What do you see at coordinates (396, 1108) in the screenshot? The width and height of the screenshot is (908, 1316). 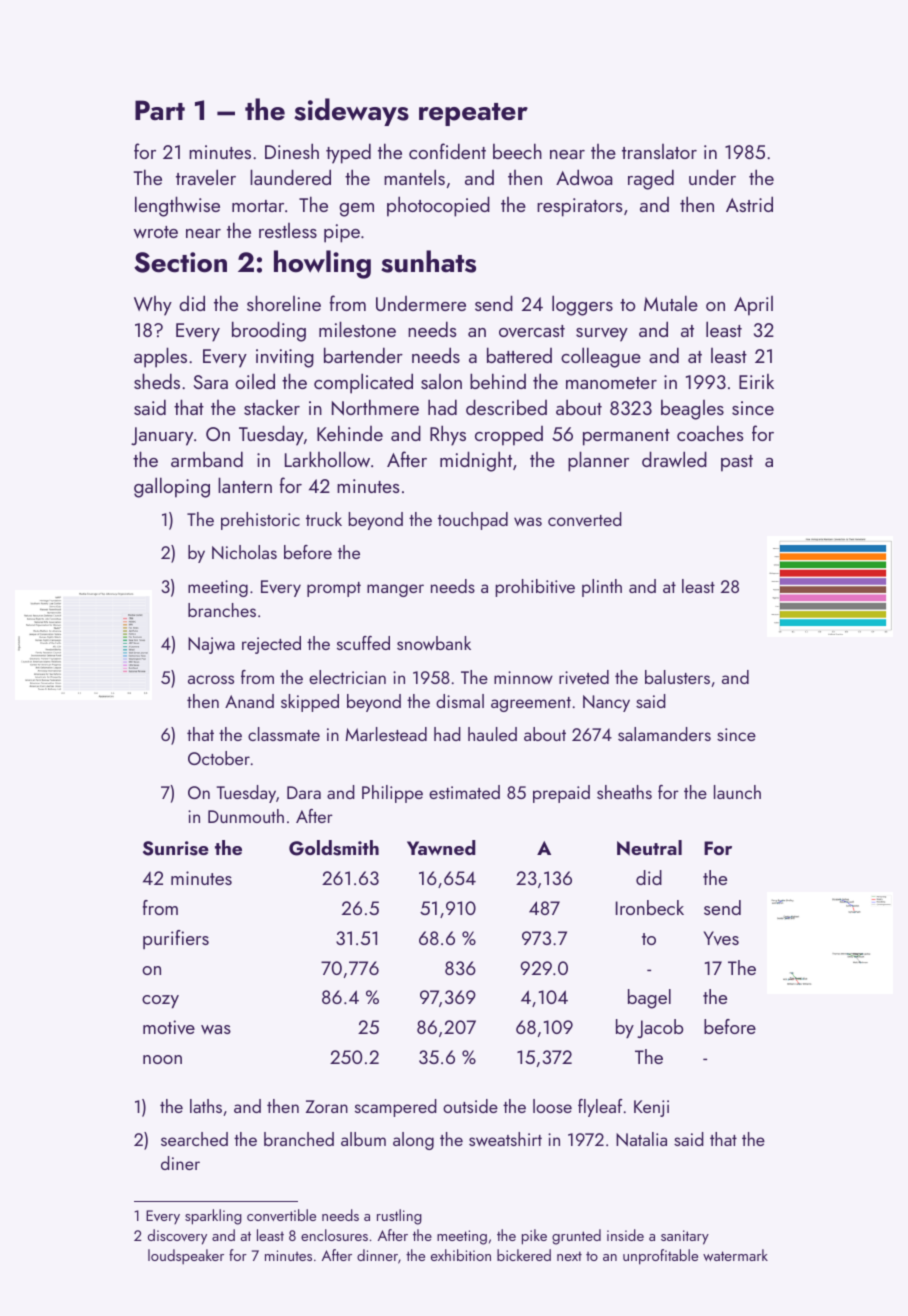 I see `scampered` at bounding box center [396, 1108].
